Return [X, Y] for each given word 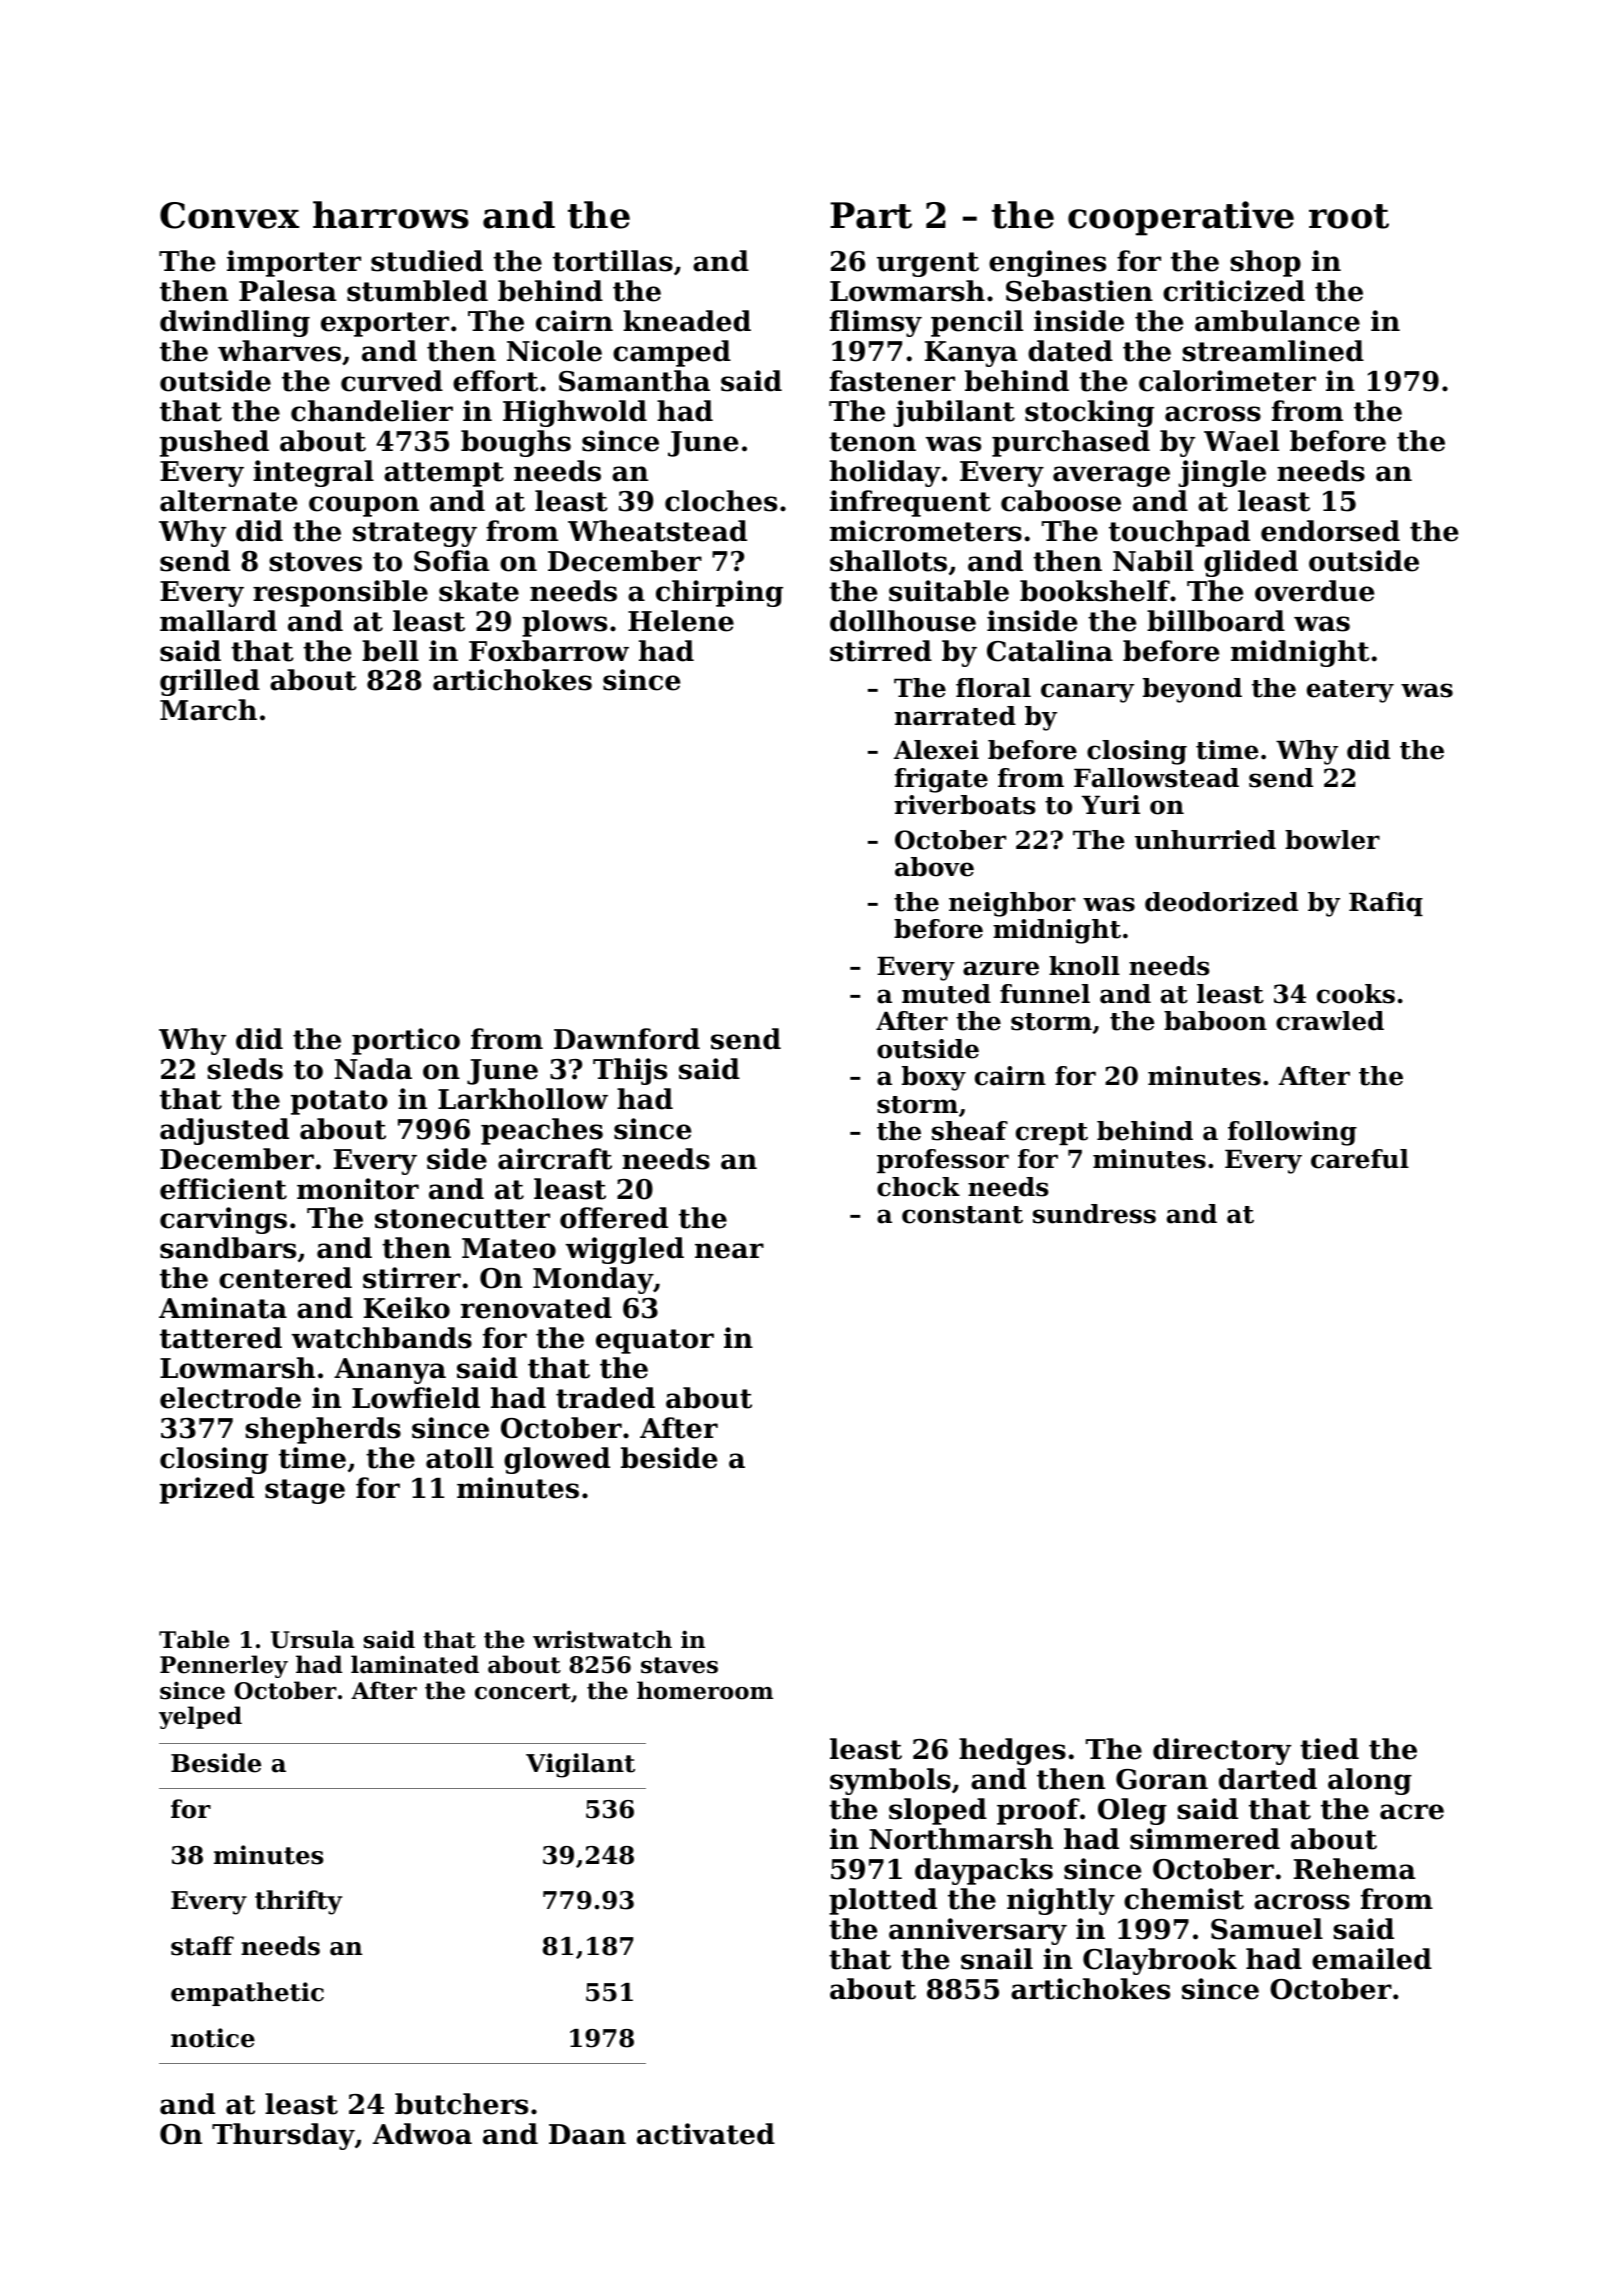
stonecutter [462, 1219]
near [729, 1251]
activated [706, 2134]
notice [213, 2038]
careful [1360, 1159]
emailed [1372, 1959]
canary [1087, 693]
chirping [719, 593]
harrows [391, 215]
